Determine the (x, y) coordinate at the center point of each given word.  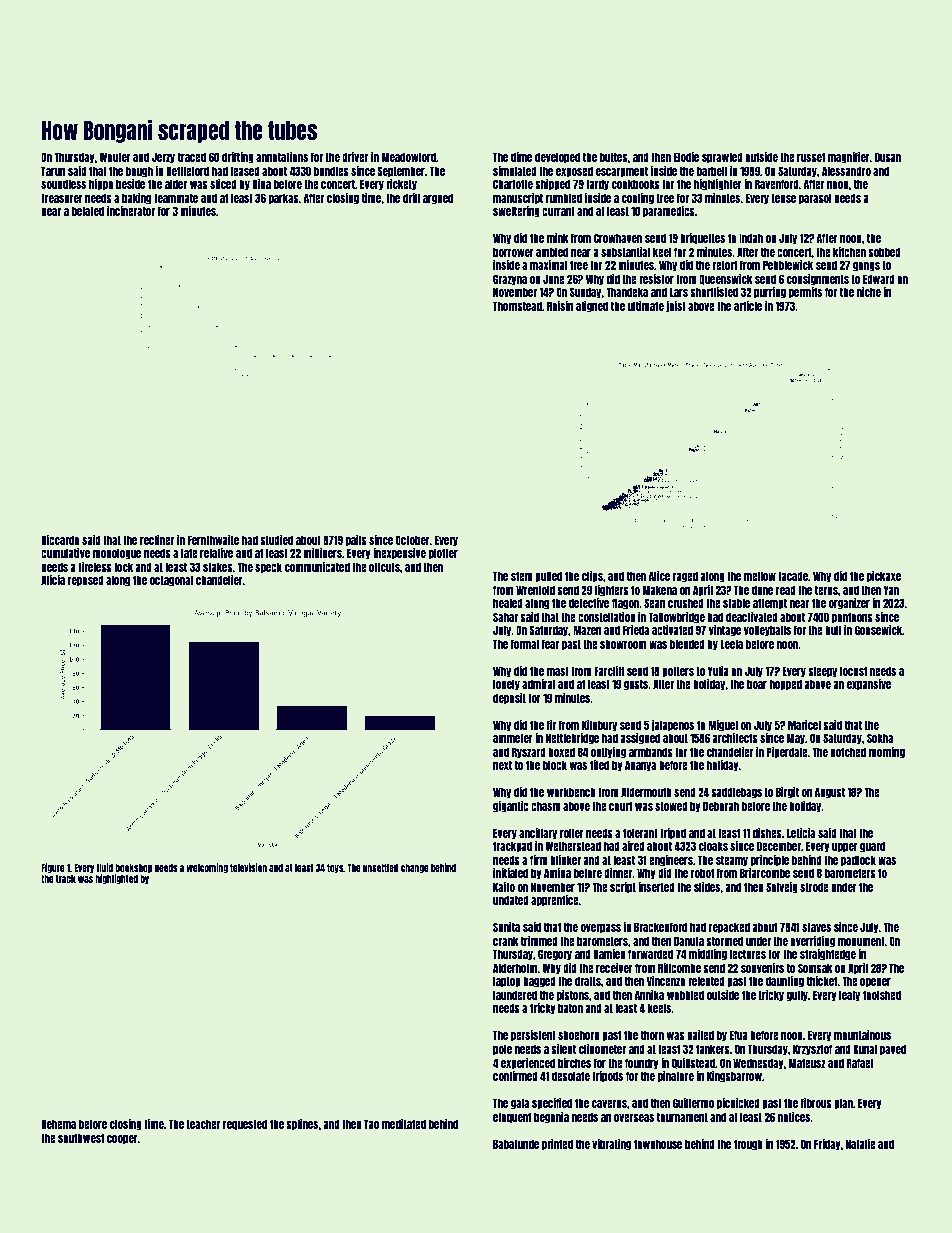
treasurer (62, 198)
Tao (371, 1124)
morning (887, 753)
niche (869, 292)
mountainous (862, 1035)
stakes (218, 567)
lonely (506, 685)
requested (245, 1125)
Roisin (560, 306)
